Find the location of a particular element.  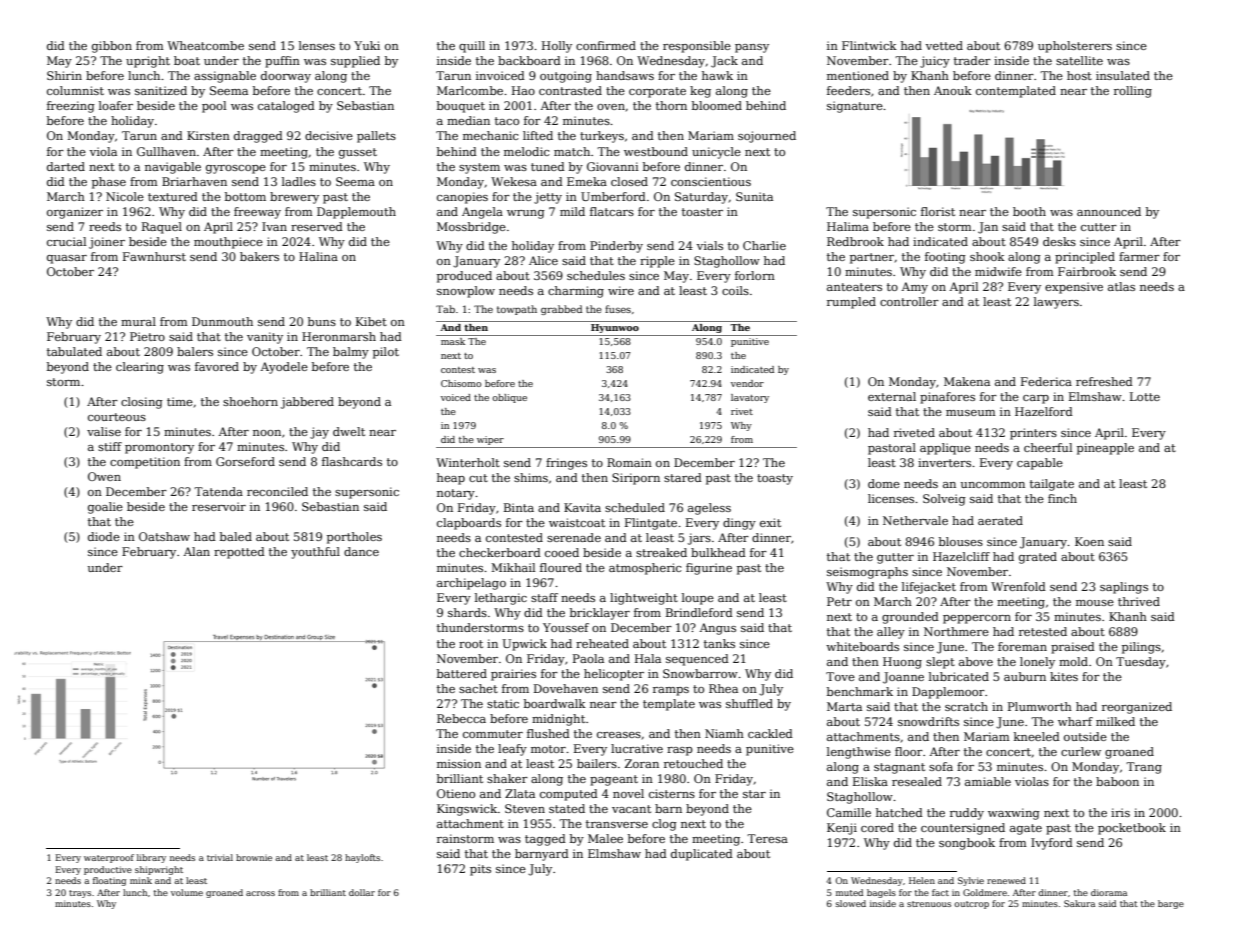

Niamh is located at coordinates (724, 733).
